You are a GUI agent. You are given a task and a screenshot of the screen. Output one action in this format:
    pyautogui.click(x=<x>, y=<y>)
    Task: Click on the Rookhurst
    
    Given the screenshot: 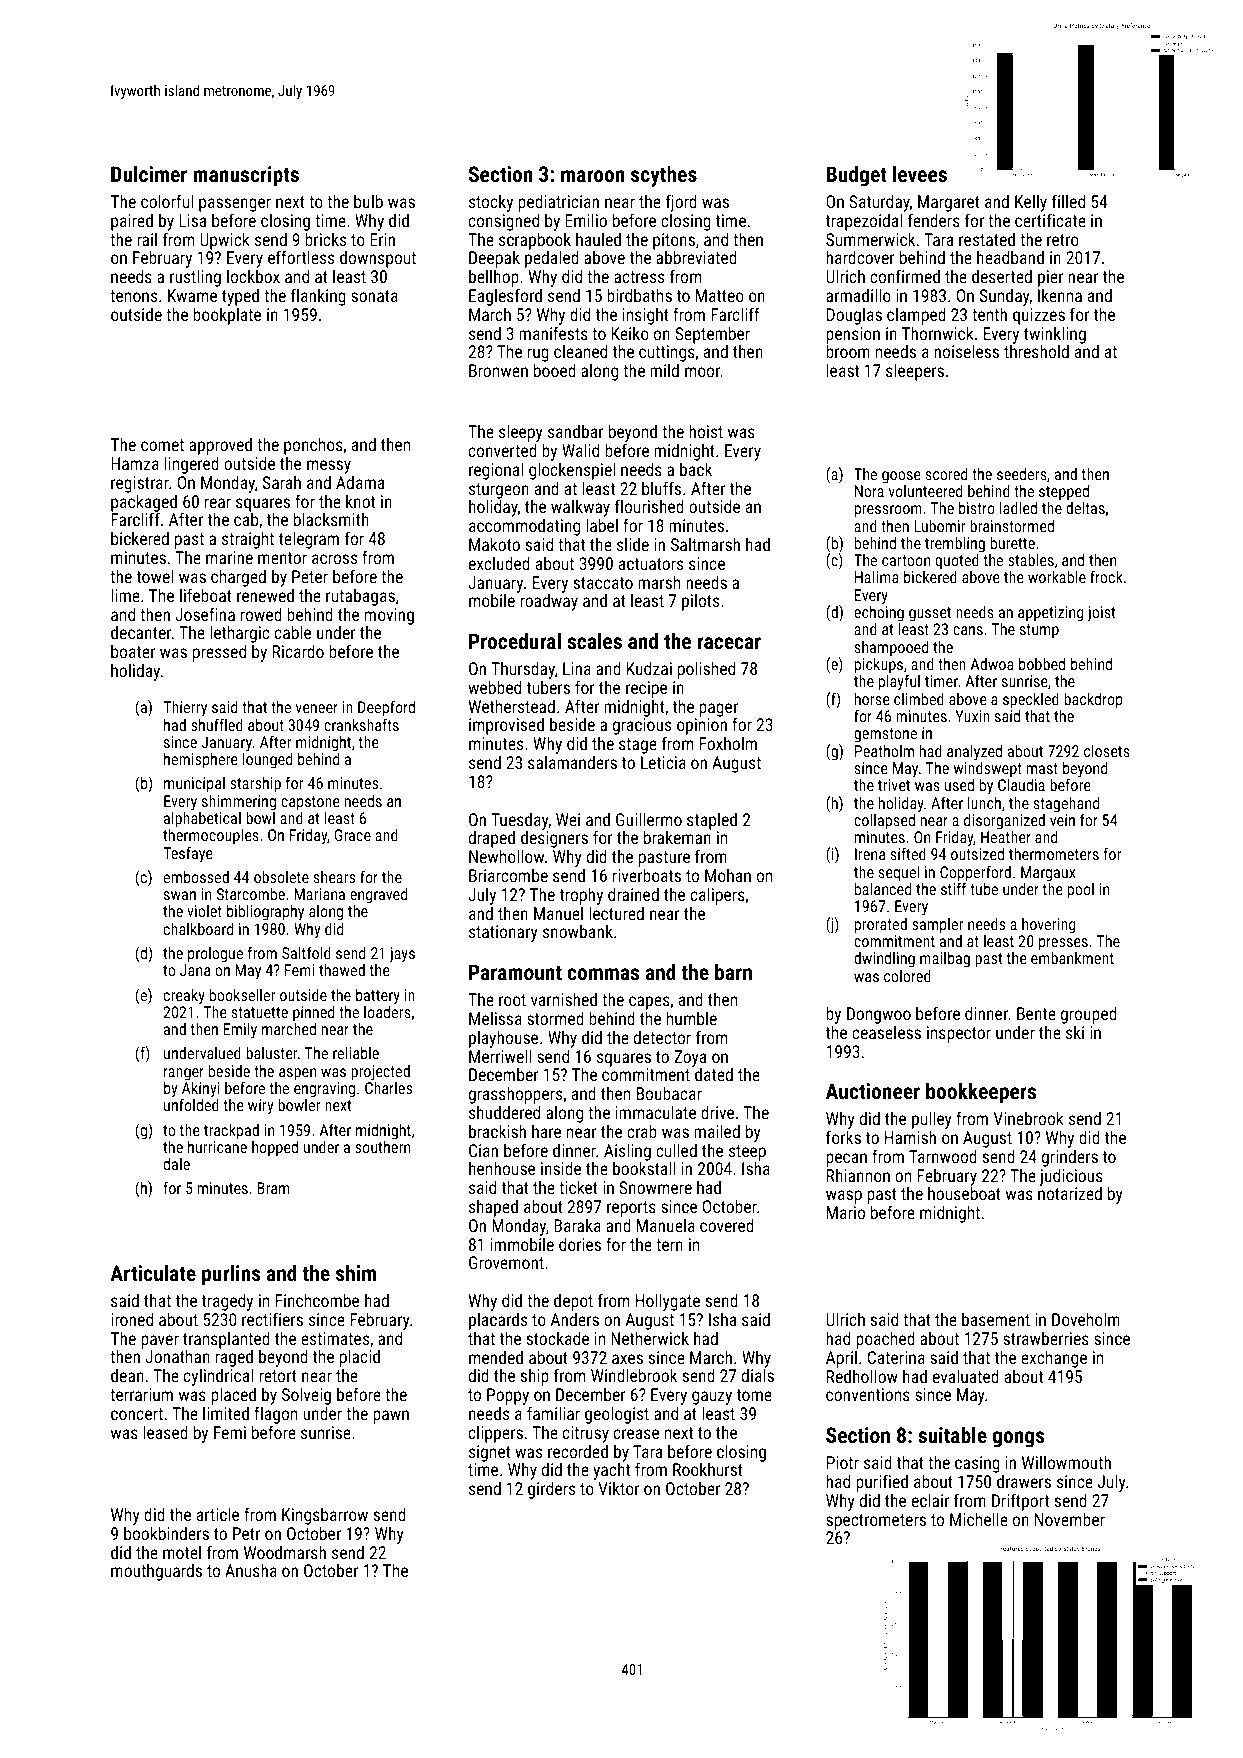 What is the action you would take?
    pyautogui.click(x=708, y=1469)
